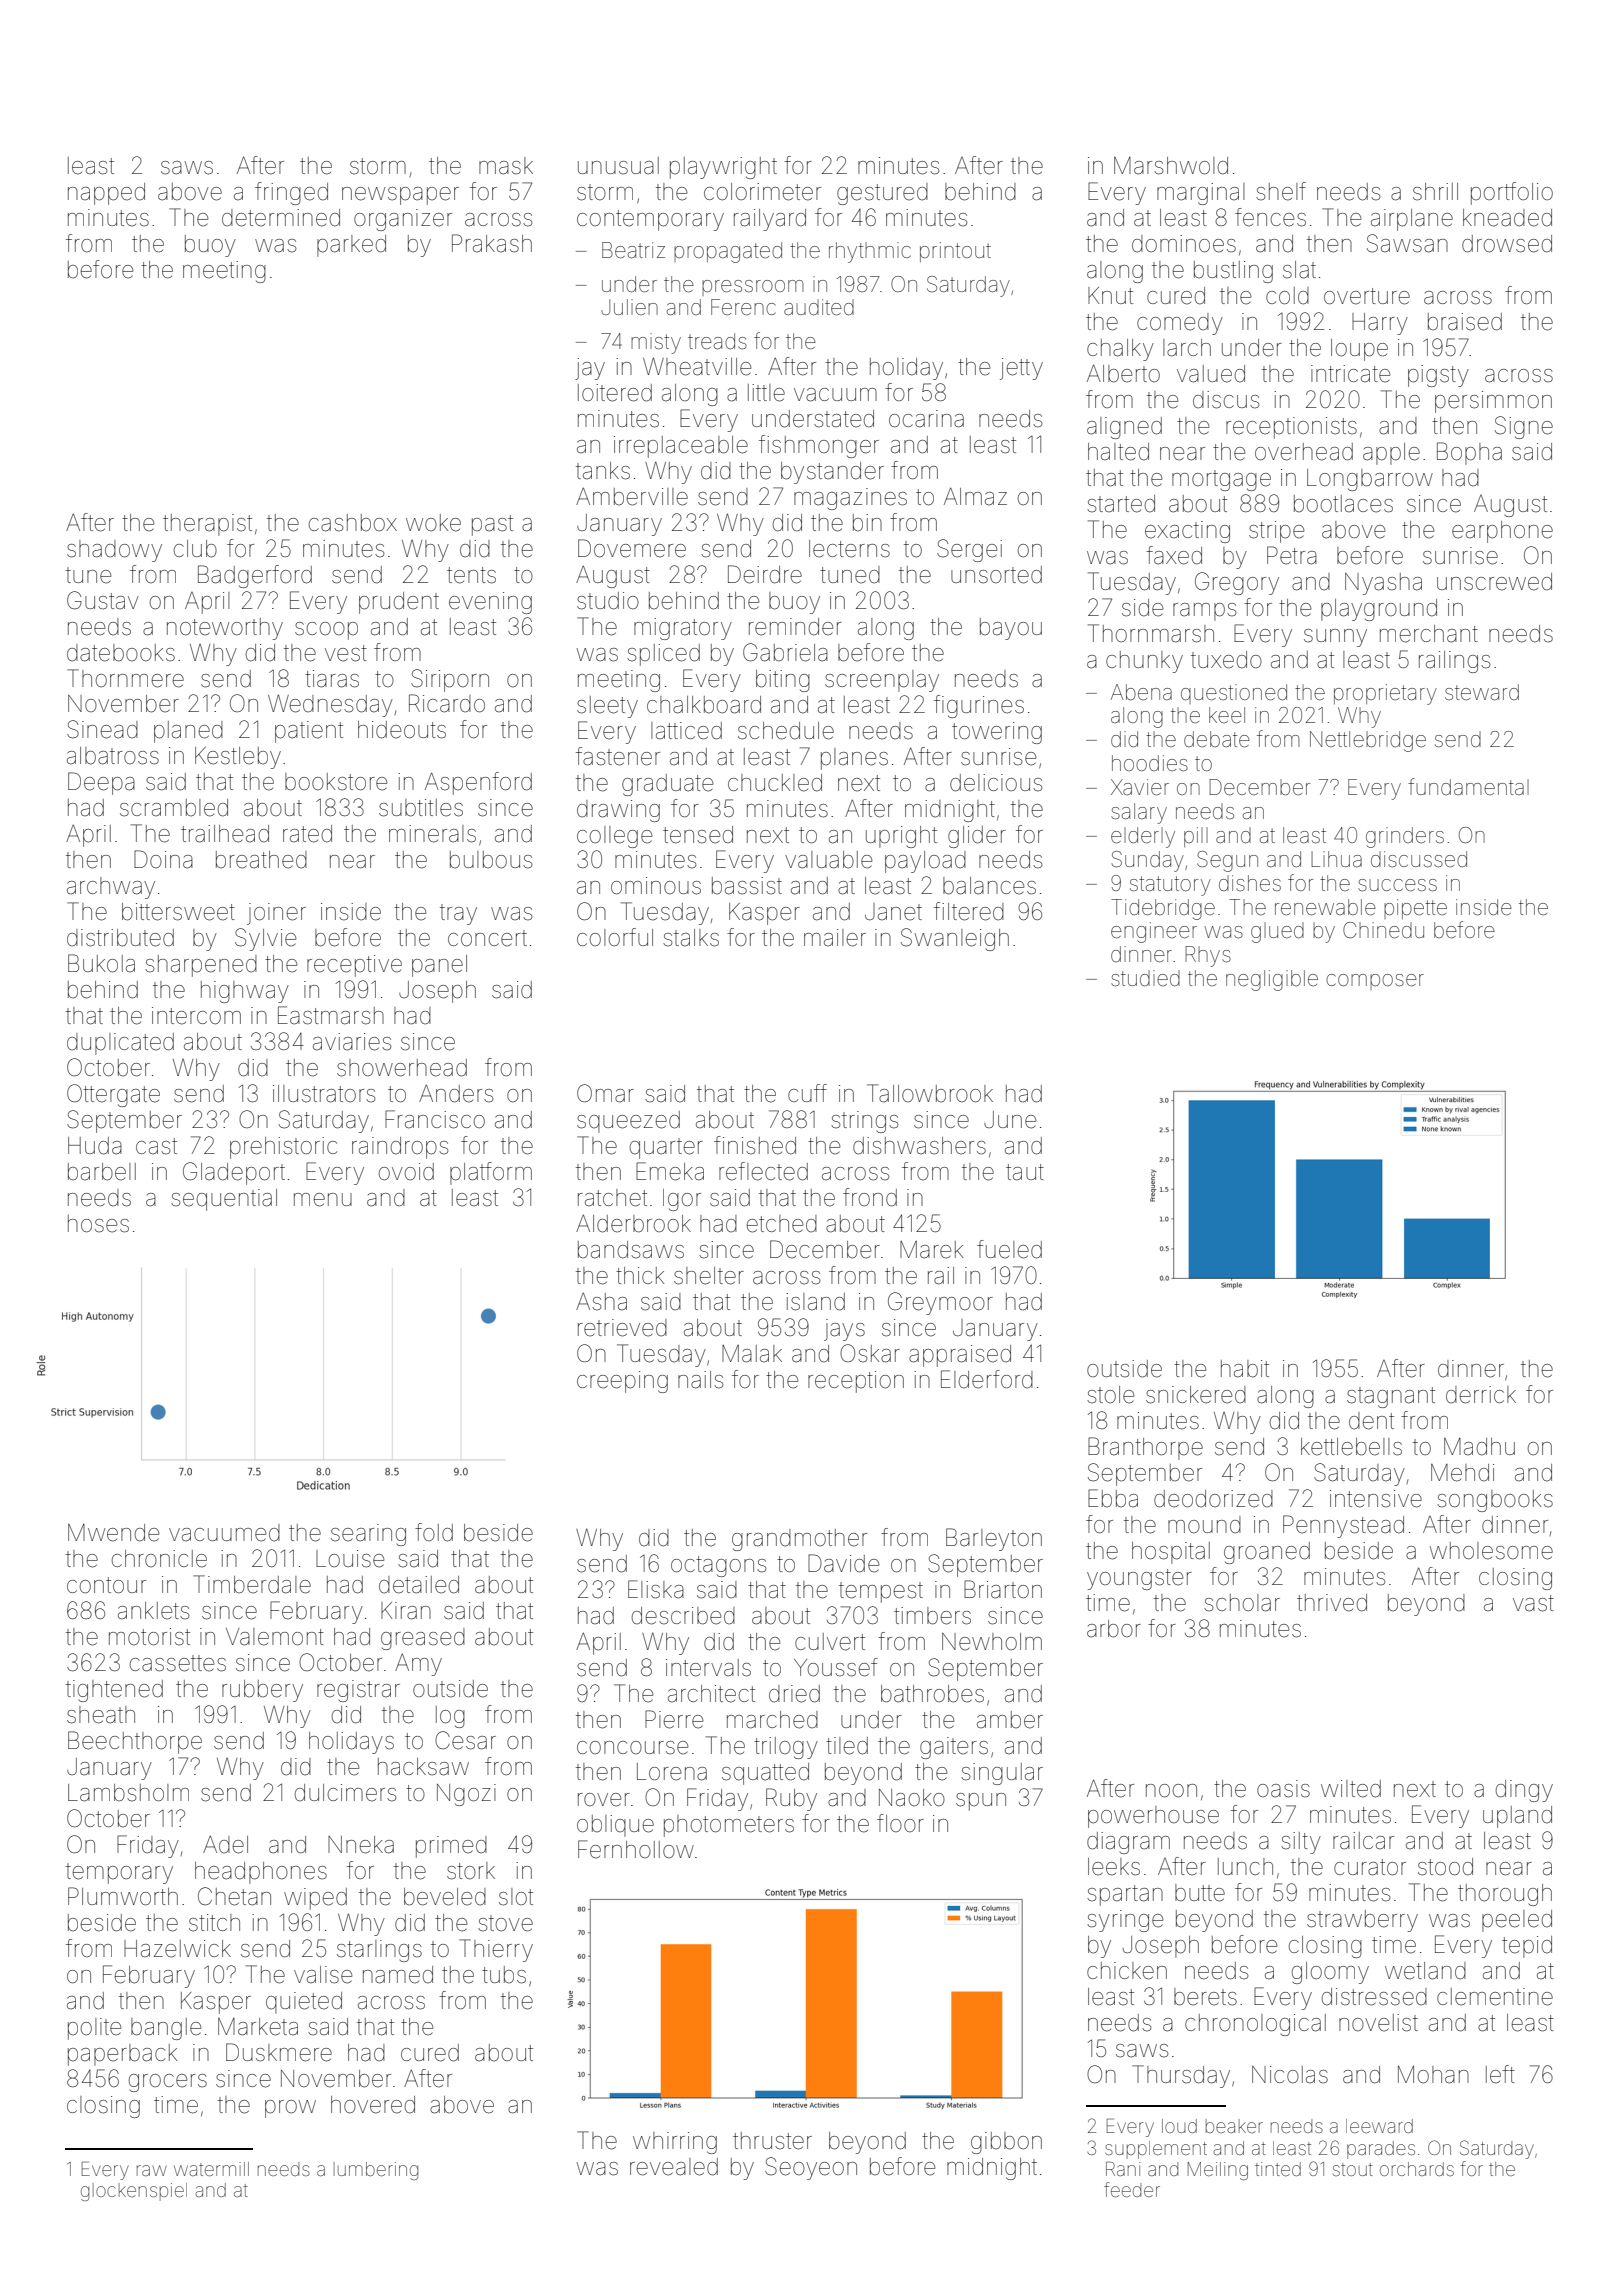  What do you see at coordinates (618, 166) in the screenshot?
I see `unusual` at bounding box center [618, 166].
